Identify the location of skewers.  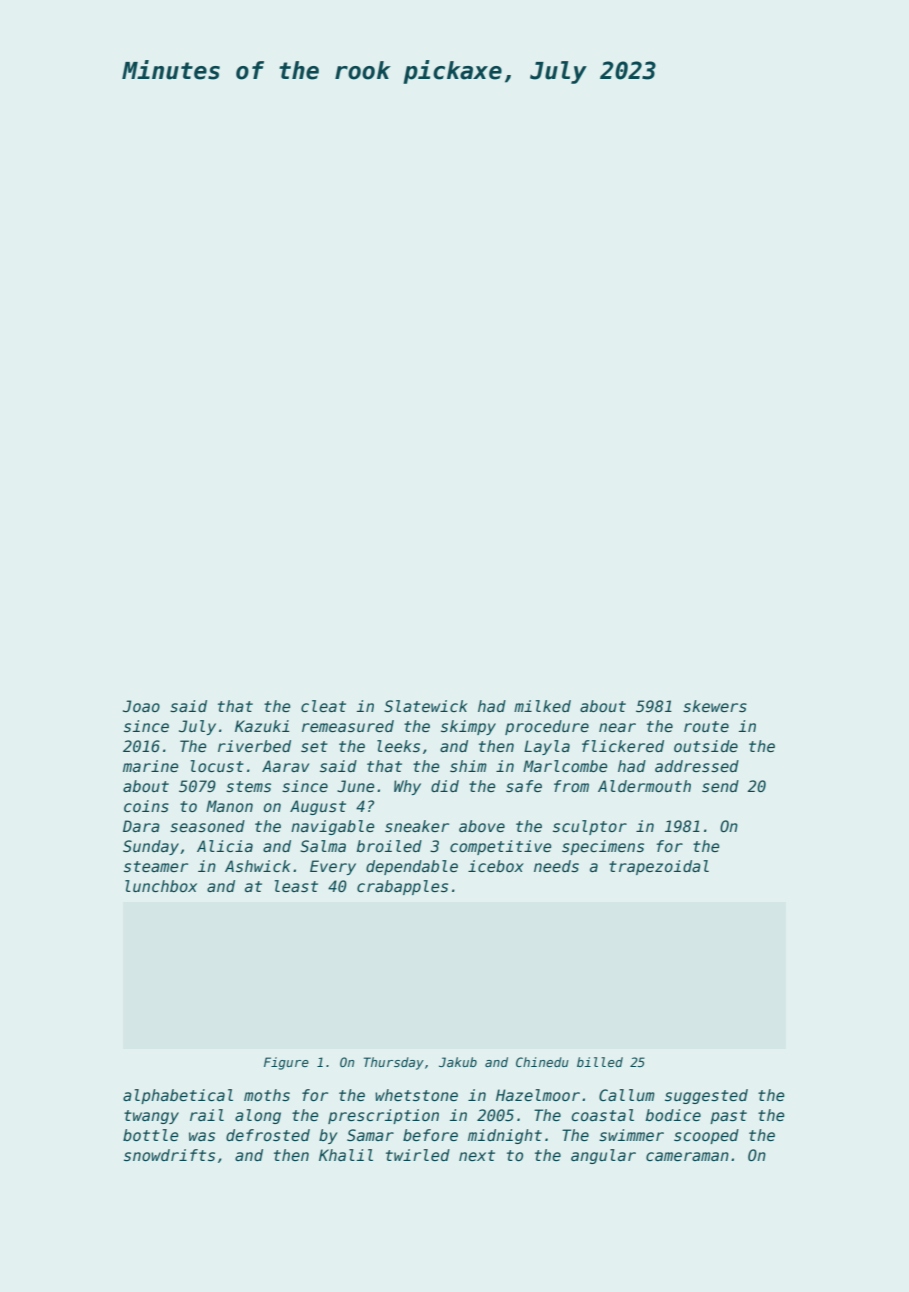
(715, 706).
